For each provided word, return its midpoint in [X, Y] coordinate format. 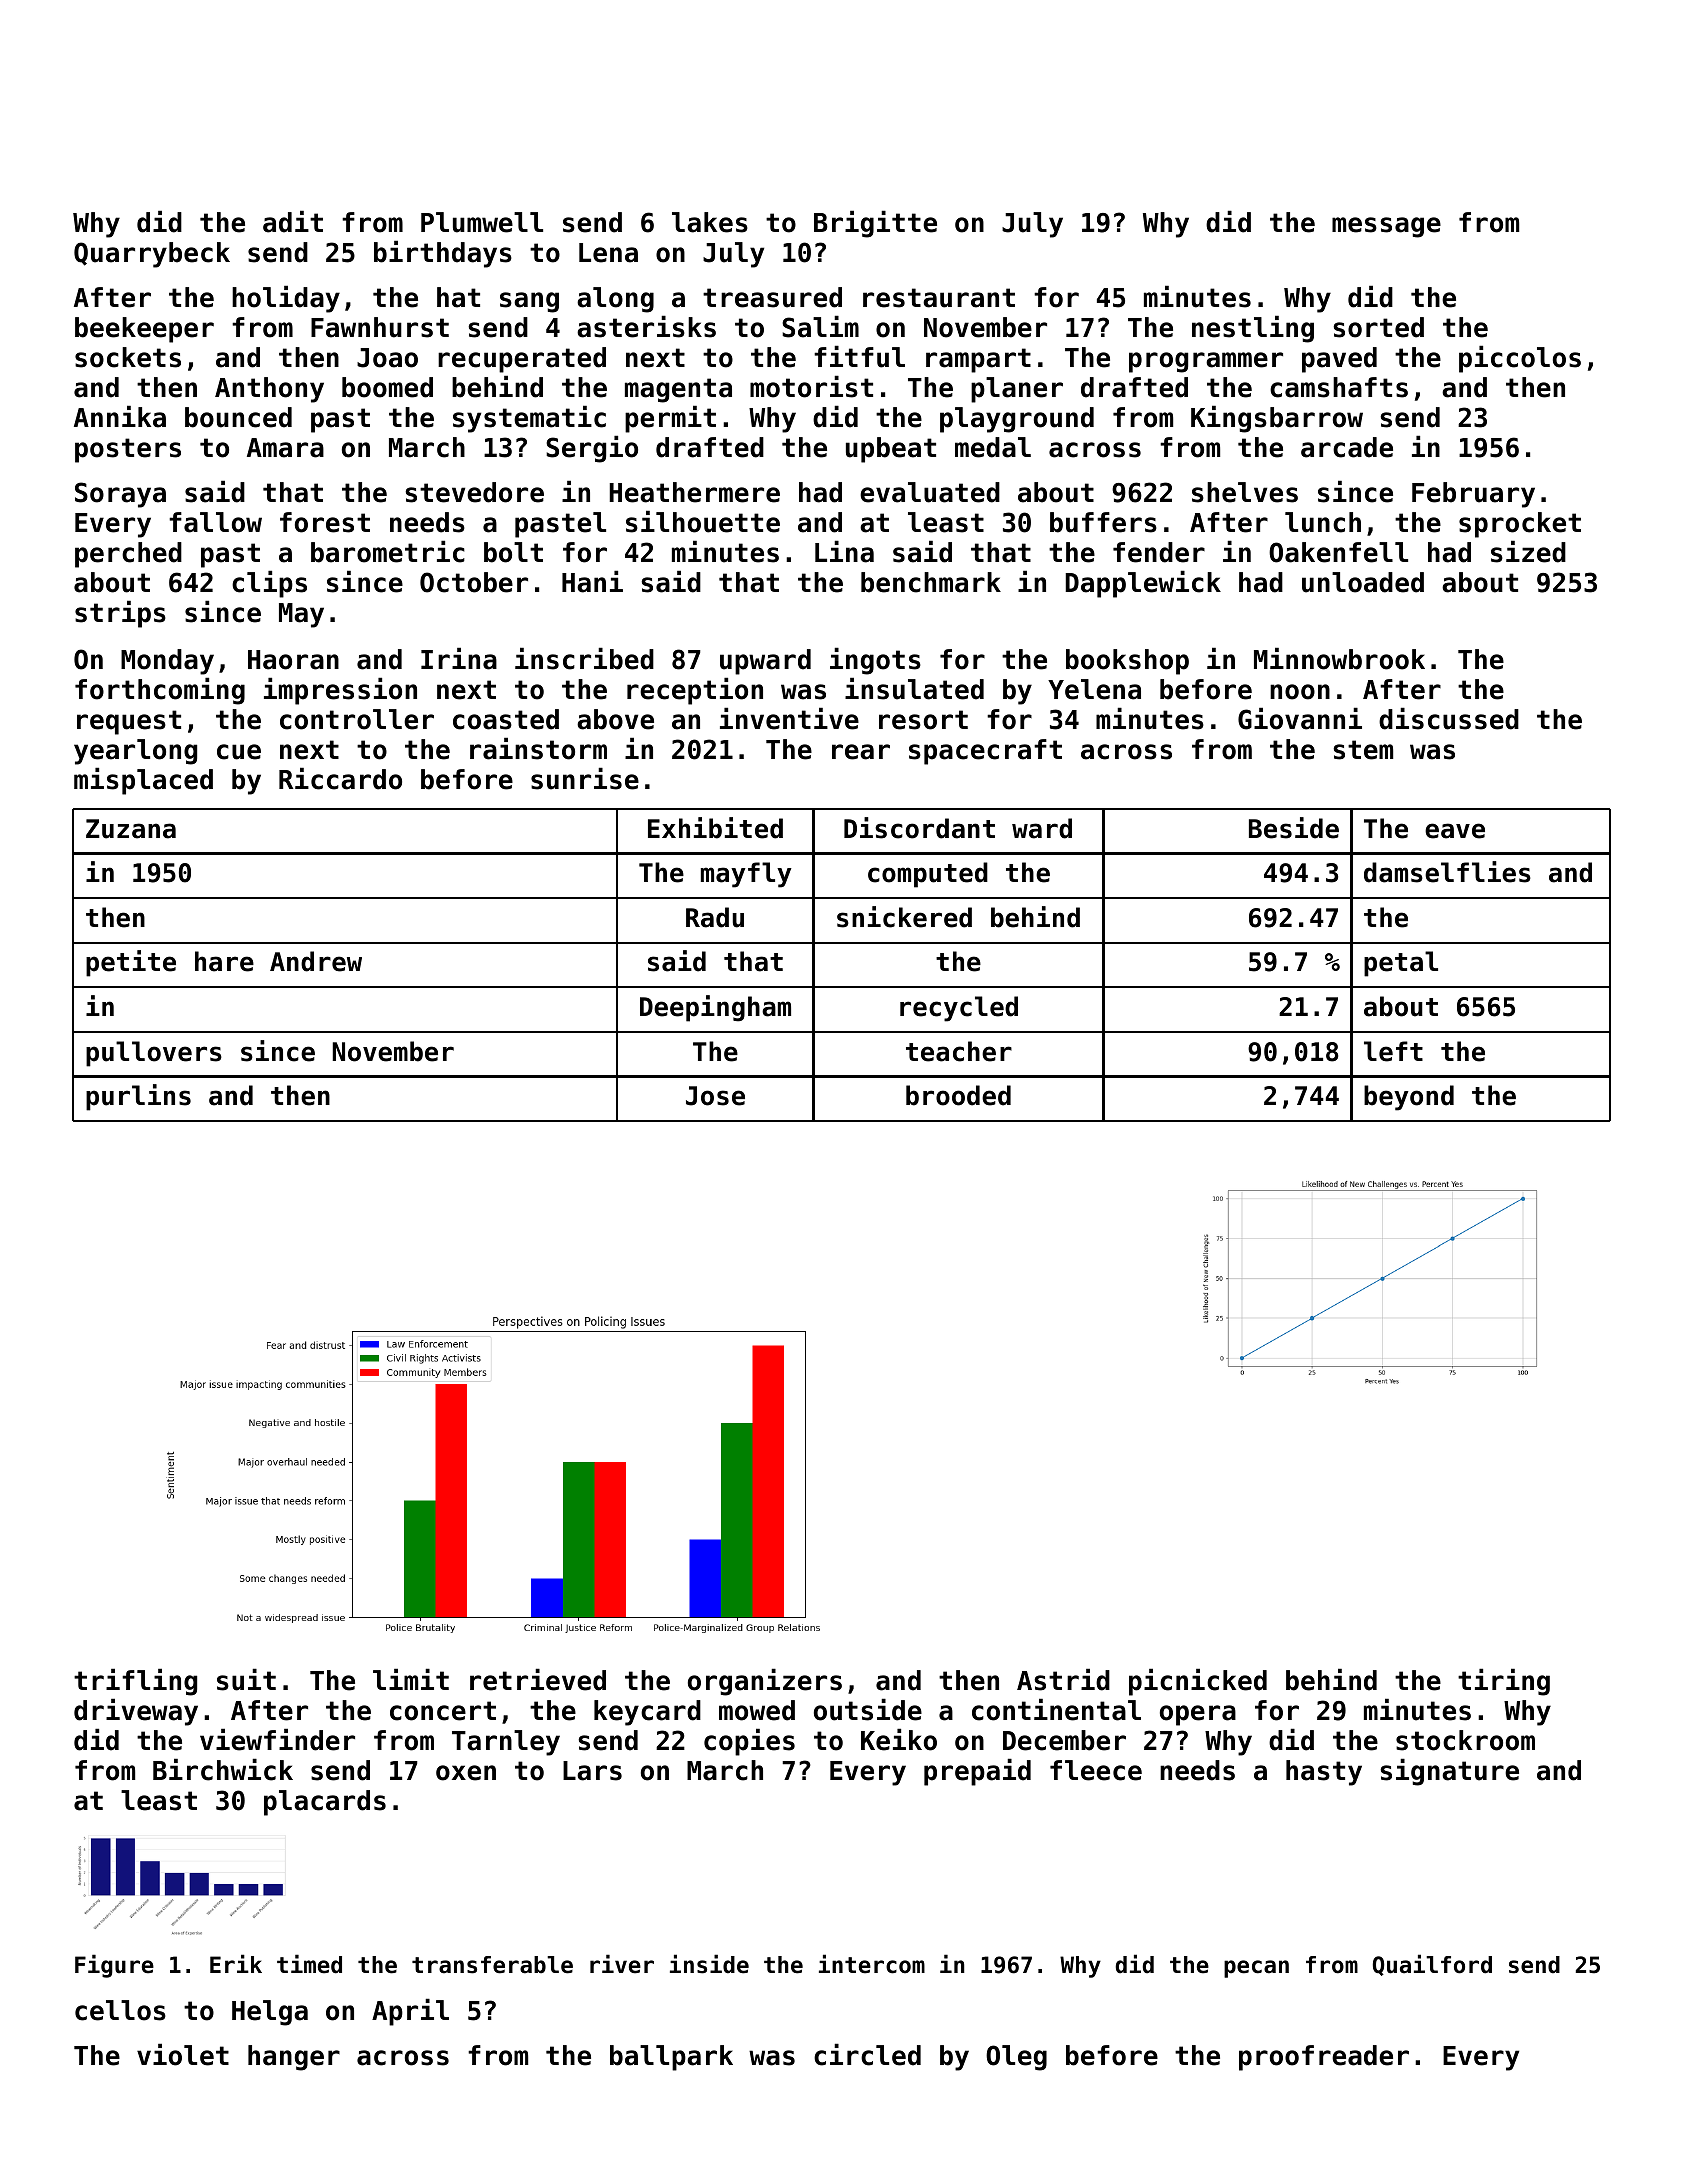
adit [293, 221]
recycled [959, 1009]
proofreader [1324, 2058]
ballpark [671, 2058]
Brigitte [875, 224]
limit [411, 1679]
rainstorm [538, 748]
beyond [1409, 1098]
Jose [715, 1096]
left [1393, 1051]
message [1386, 227]
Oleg [1016, 2058]
